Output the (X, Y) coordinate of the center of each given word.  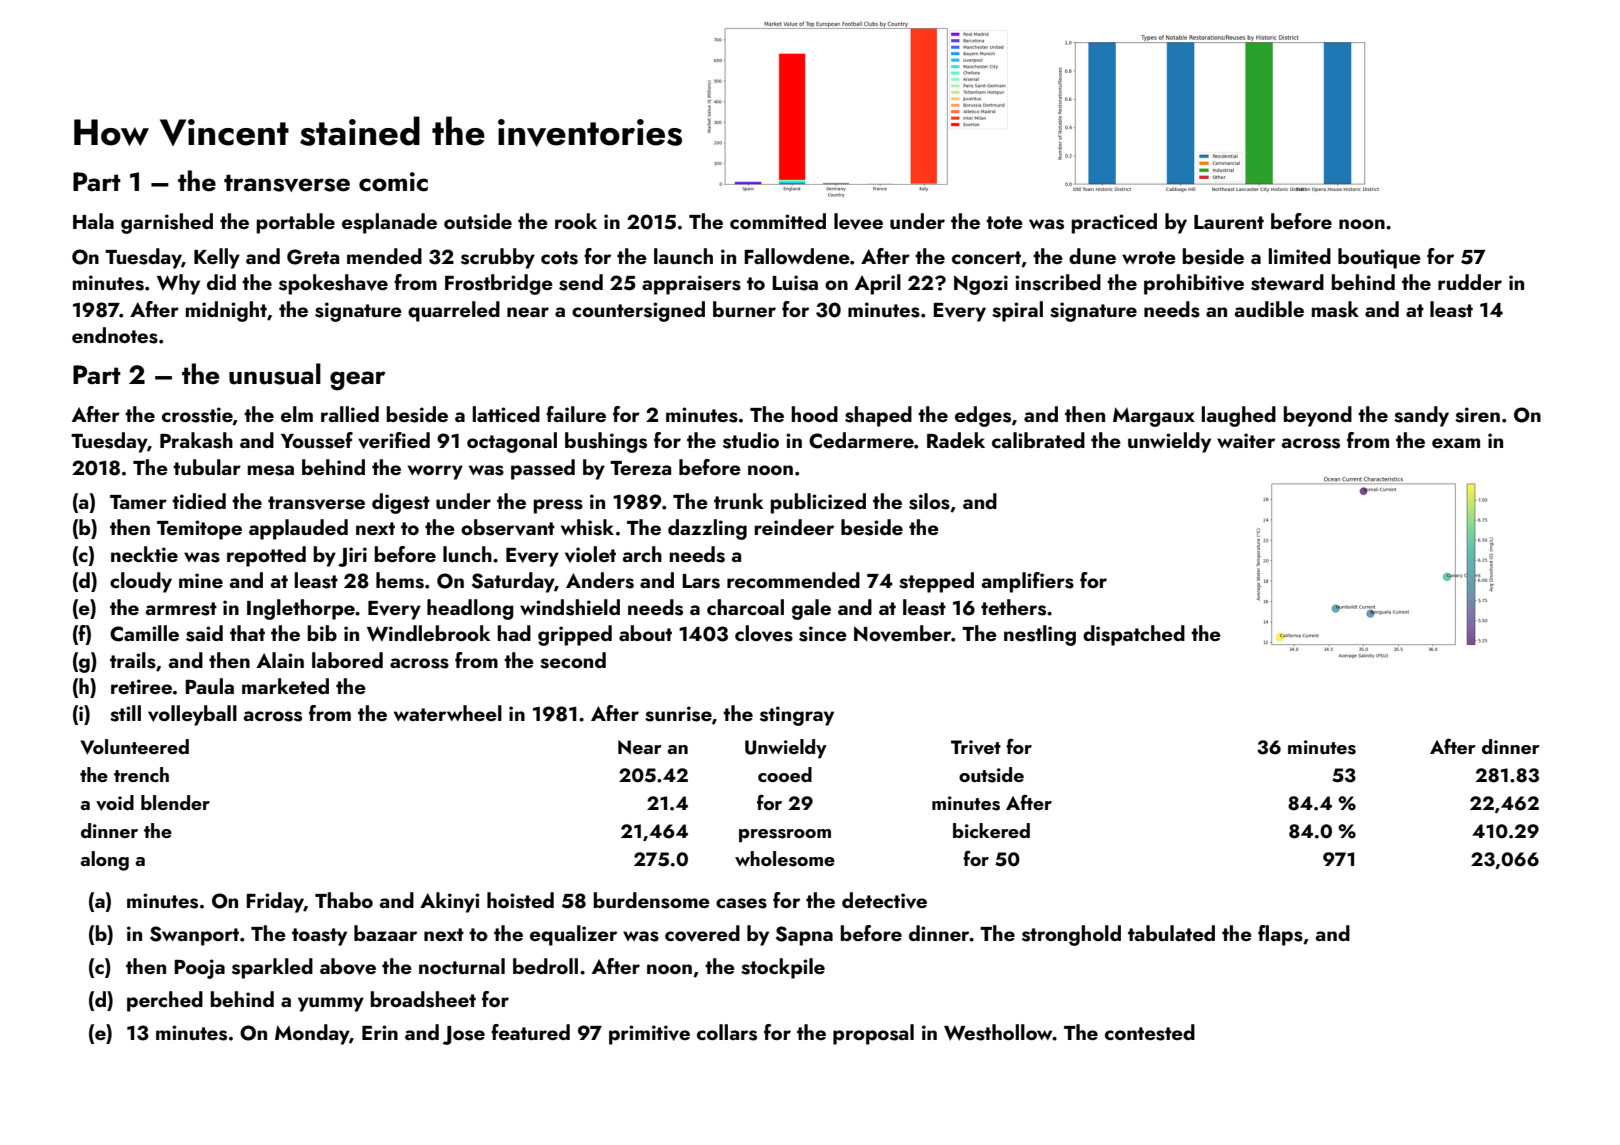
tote (1004, 222)
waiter (1246, 440)
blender (175, 802)
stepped (936, 582)
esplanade (389, 223)
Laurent (1229, 222)
